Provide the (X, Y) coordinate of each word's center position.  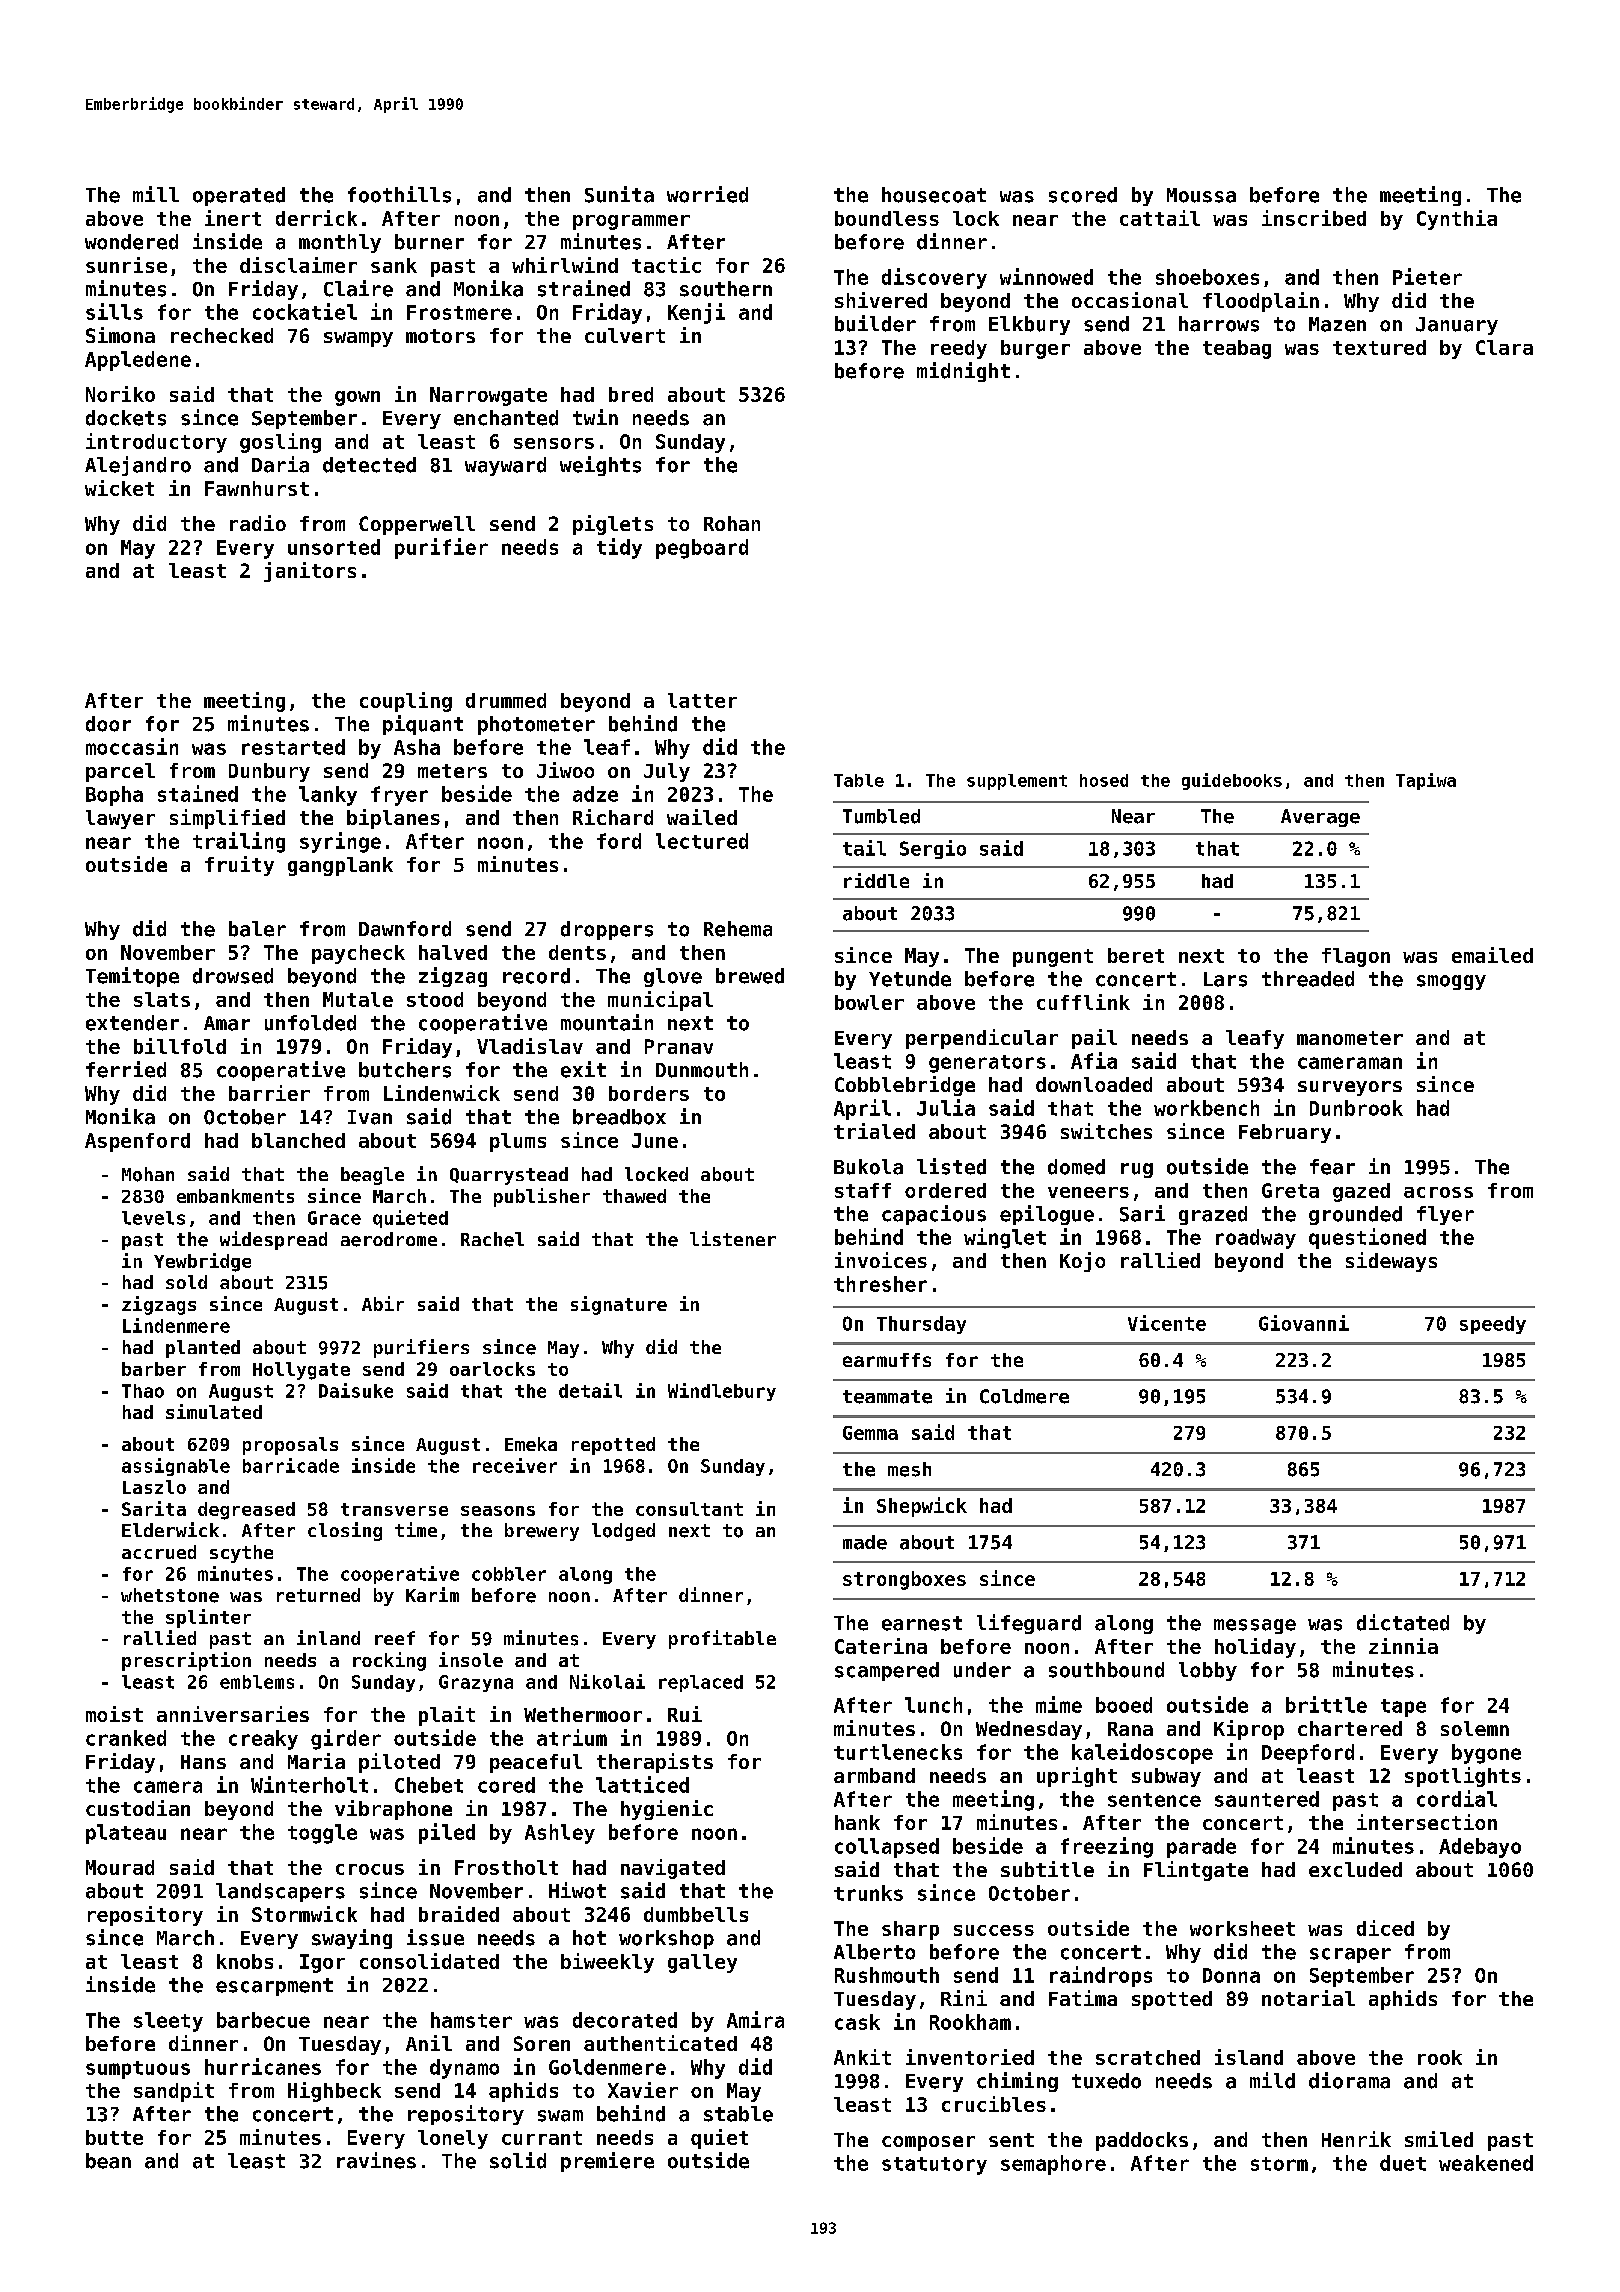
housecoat (934, 195)
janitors (310, 572)
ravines (376, 2160)
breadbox (619, 1117)
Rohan (732, 523)
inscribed (1314, 218)
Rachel (492, 1239)
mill (156, 194)
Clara (1504, 347)
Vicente (1167, 1323)
